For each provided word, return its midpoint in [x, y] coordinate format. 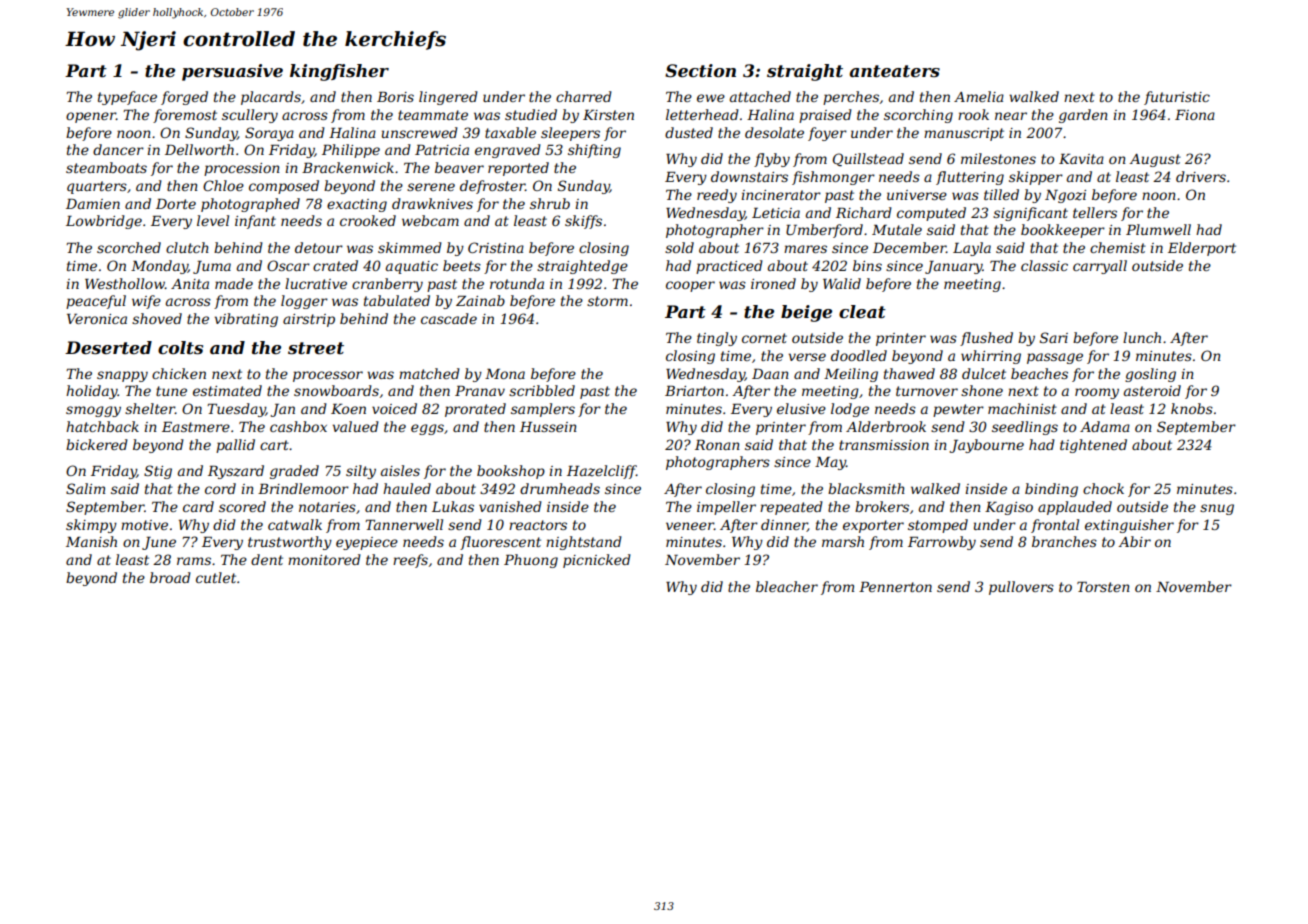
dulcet [984, 373]
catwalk [295, 524]
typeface [127, 98]
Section [700, 70]
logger [304, 302]
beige [806, 313]
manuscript [964, 134]
